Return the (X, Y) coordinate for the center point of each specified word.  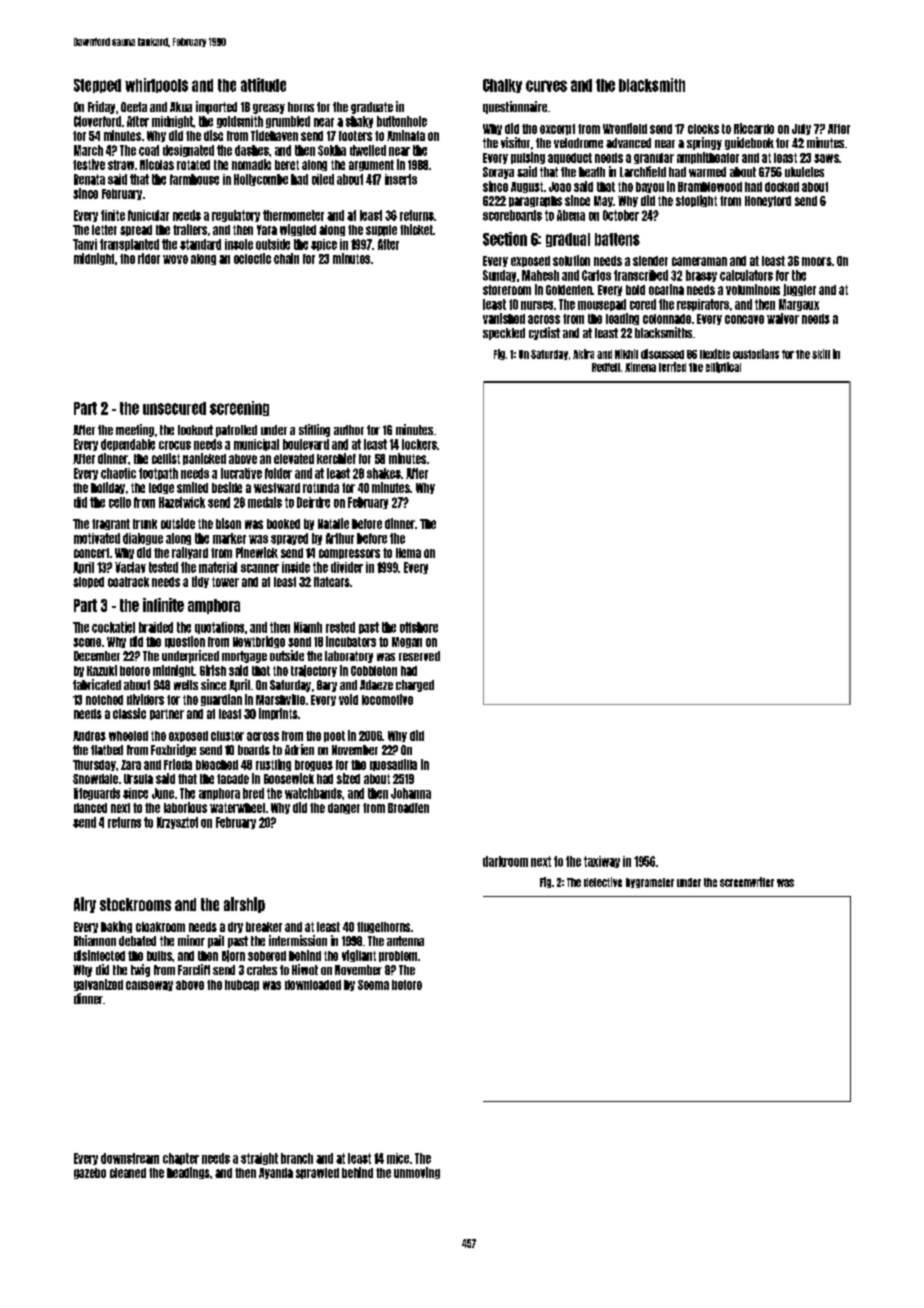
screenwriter (747, 882)
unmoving (417, 1173)
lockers (419, 444)
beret (287, 165)
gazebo (90, 1173)
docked (782, 187)
